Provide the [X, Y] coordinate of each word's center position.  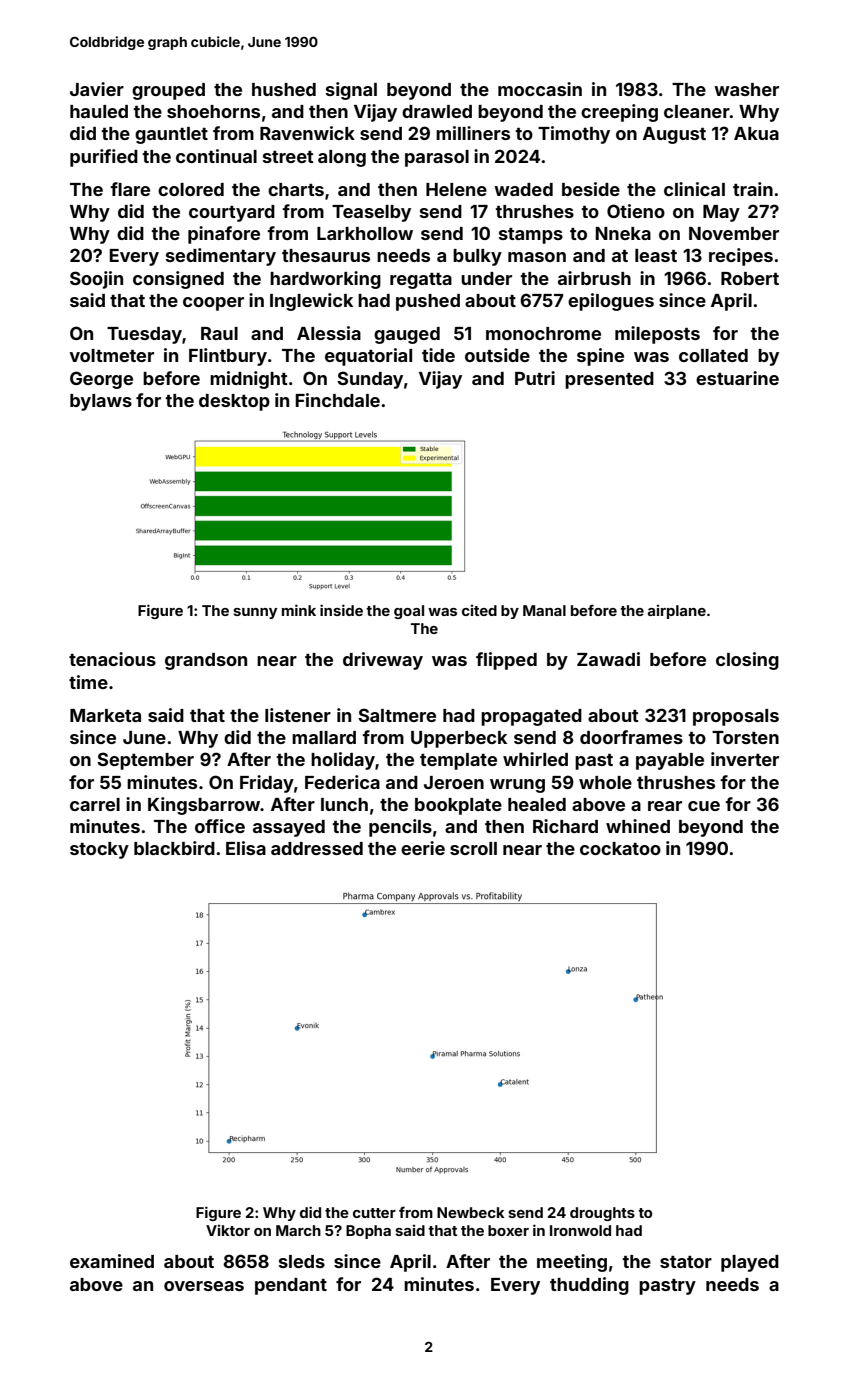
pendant [291, 1286]
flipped [506, 661]
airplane [676, 612]
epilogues [611, 302]
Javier [97, 89]
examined [112, 1261]
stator [686, 1262]
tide [438, 355]
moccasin [540, 89]
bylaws [101, 402]
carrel [95, 804]
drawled [437, 111]
